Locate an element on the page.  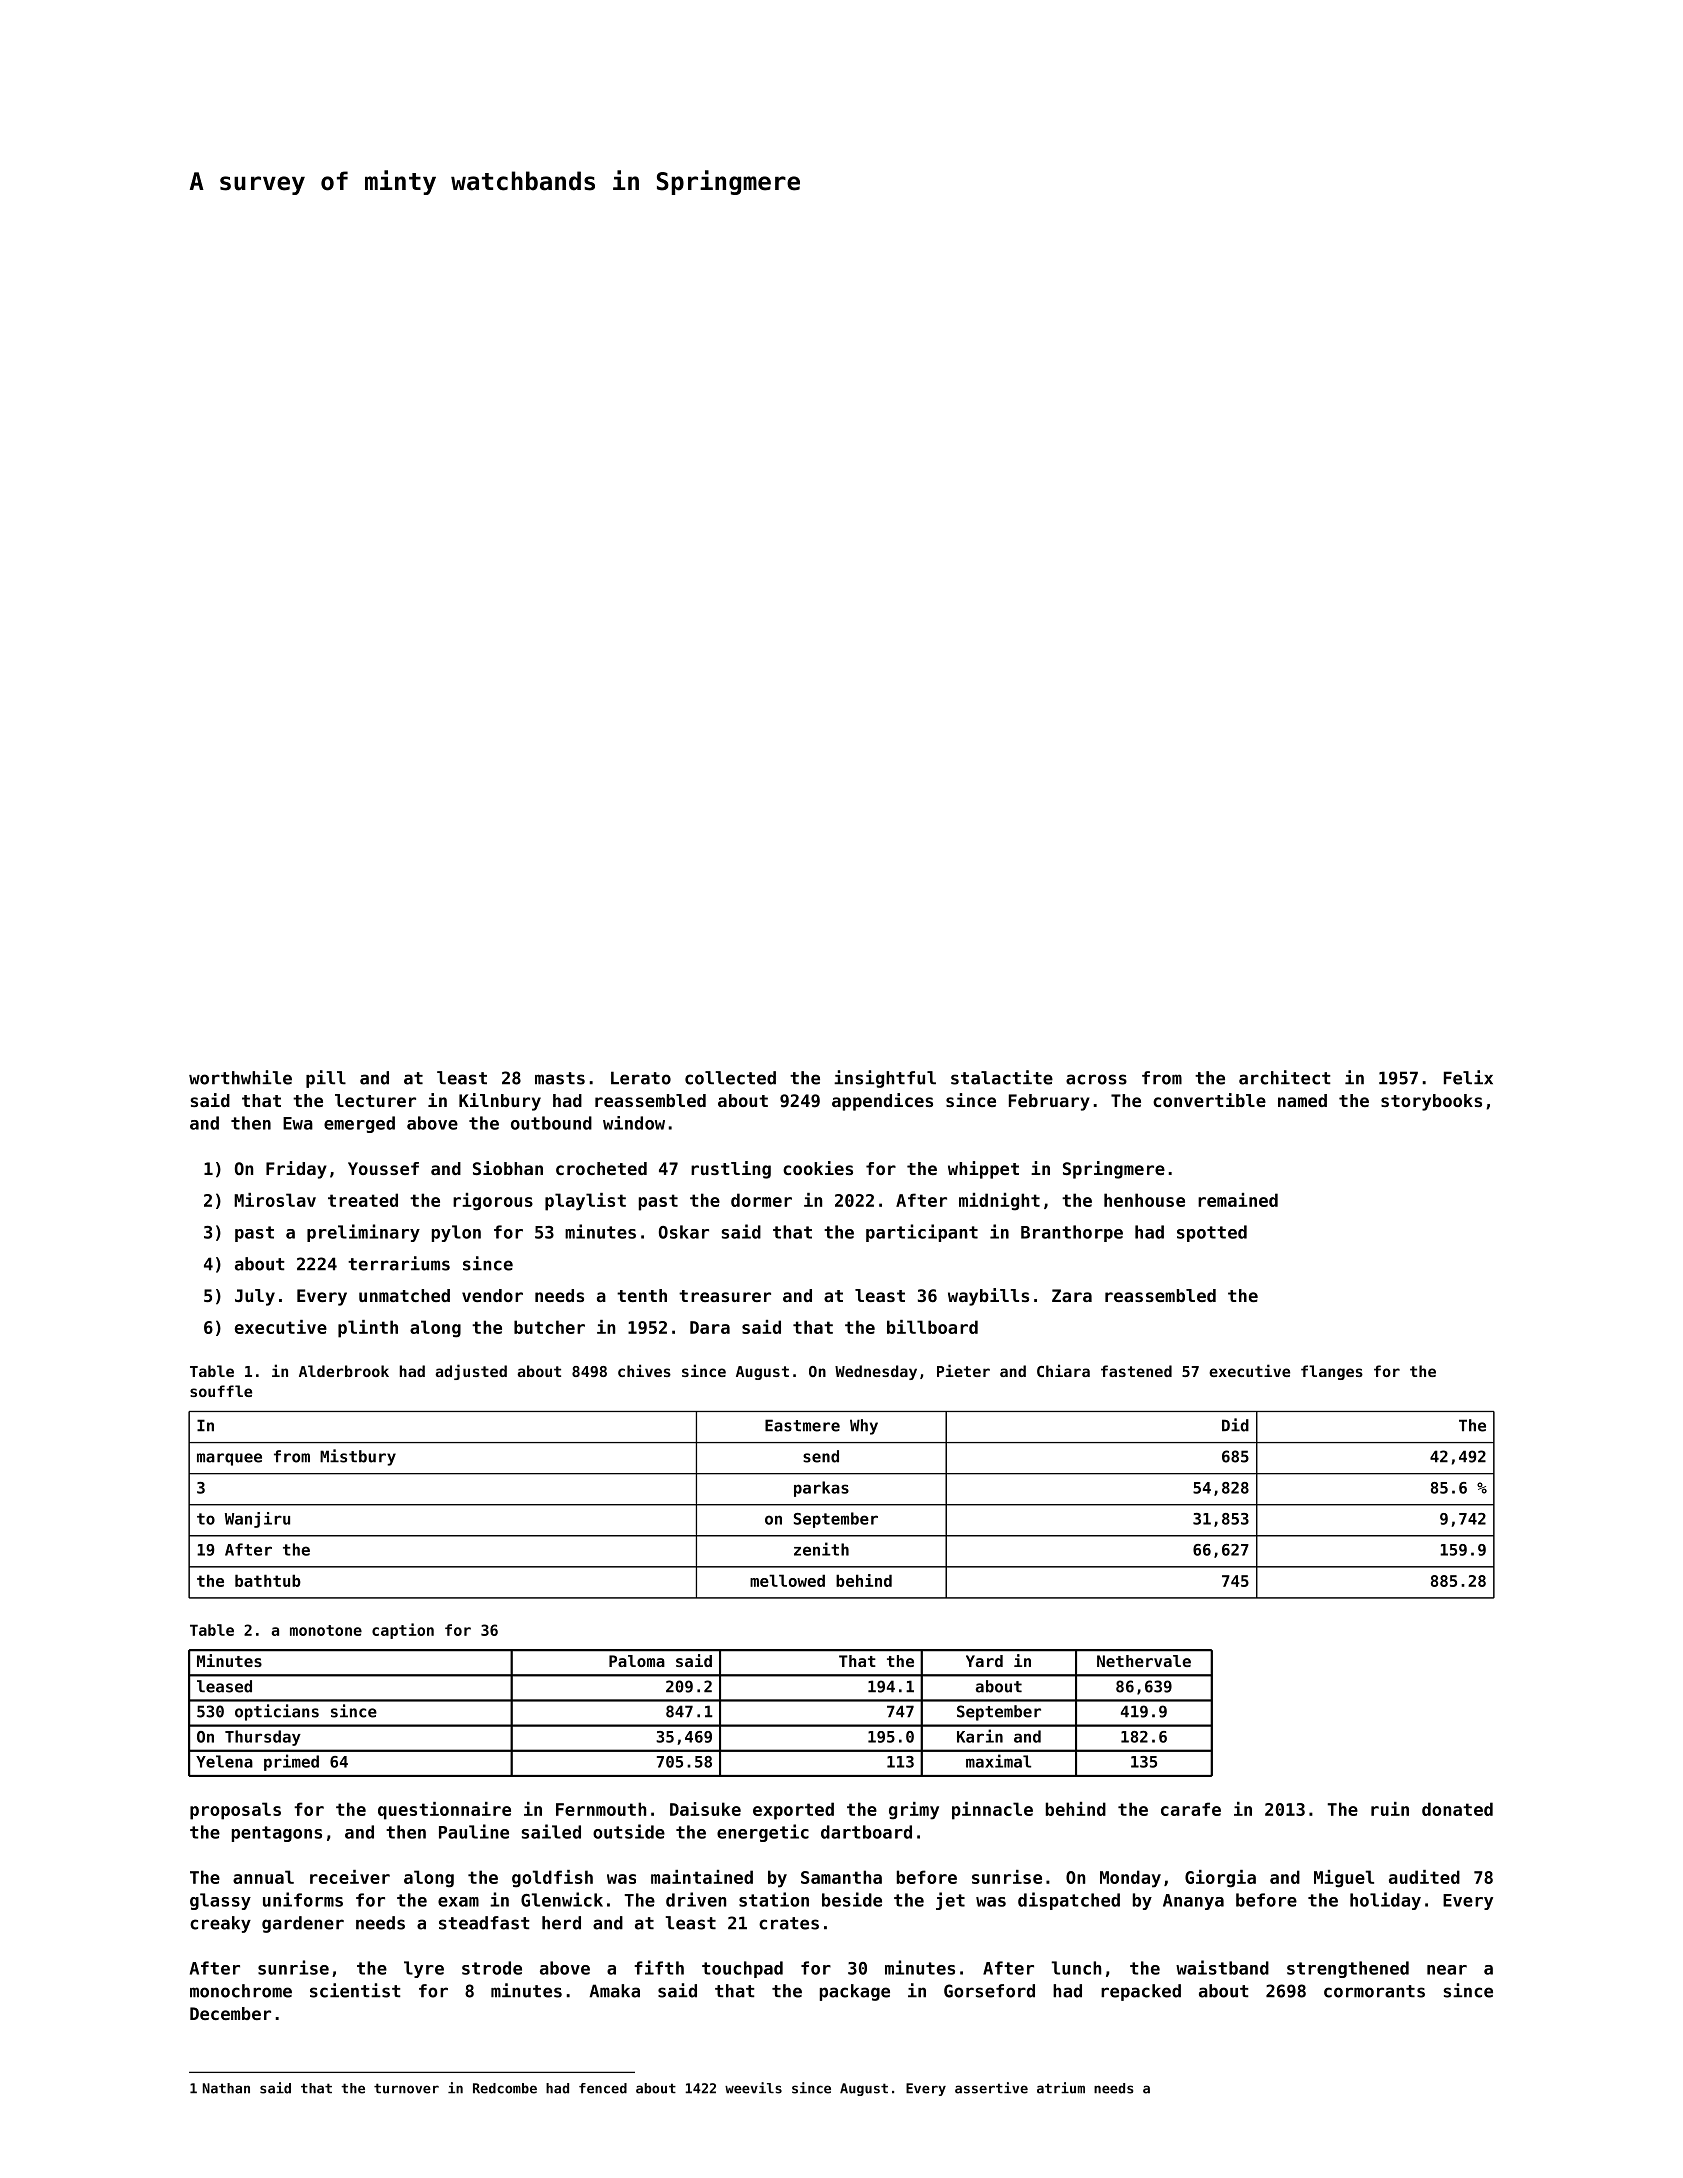
carafe is located at coordinates (1191, 1809).
